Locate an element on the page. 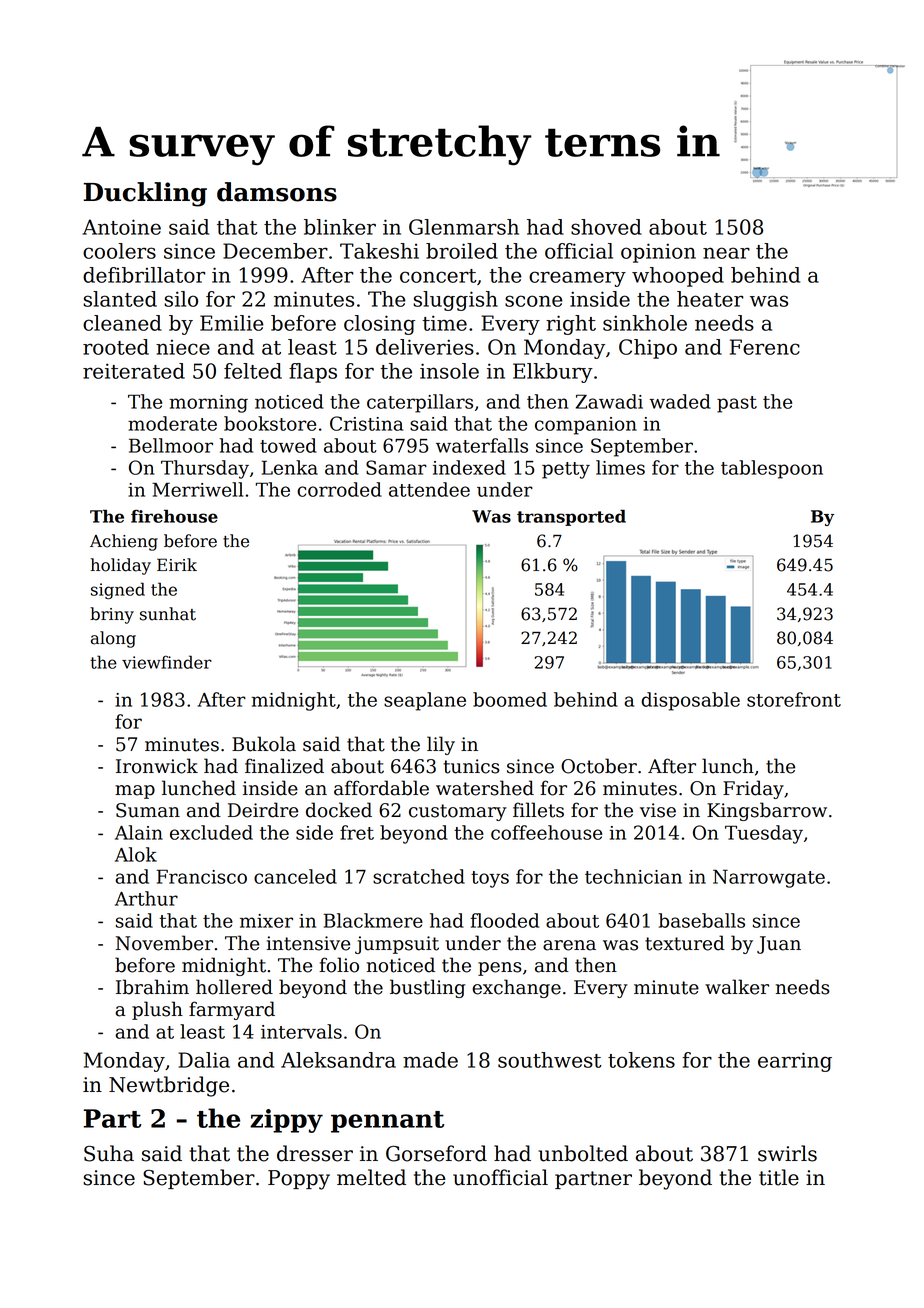 The image size is (924, 1308). seaplane is located at coordinates (425, 701).
